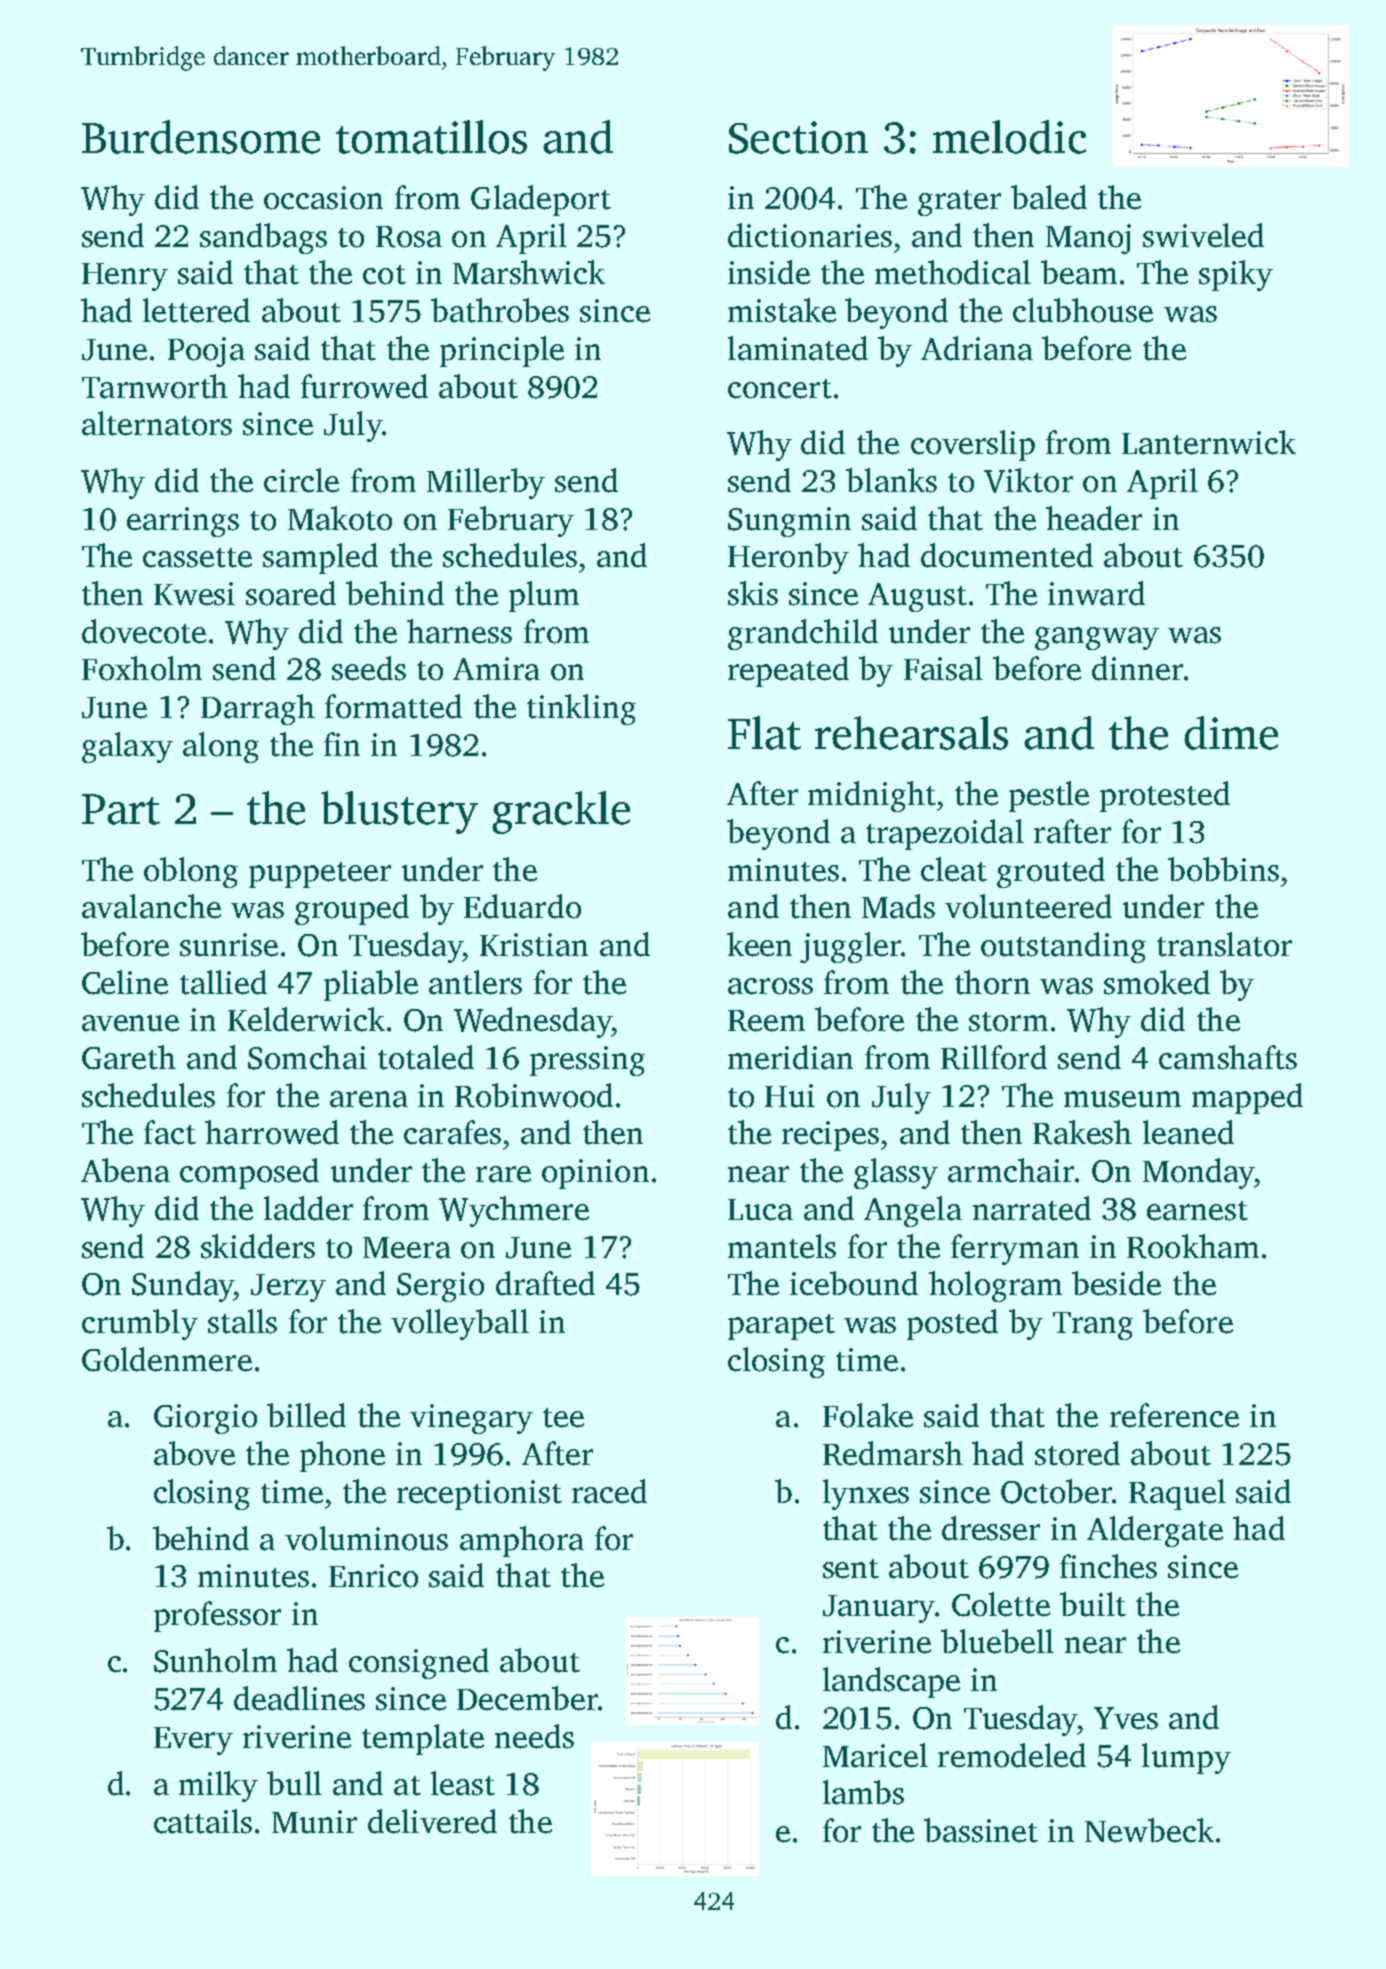 The width and height of the screenshot is (1386, 1969). I want to click on receptionist, so click(479, 1495).
